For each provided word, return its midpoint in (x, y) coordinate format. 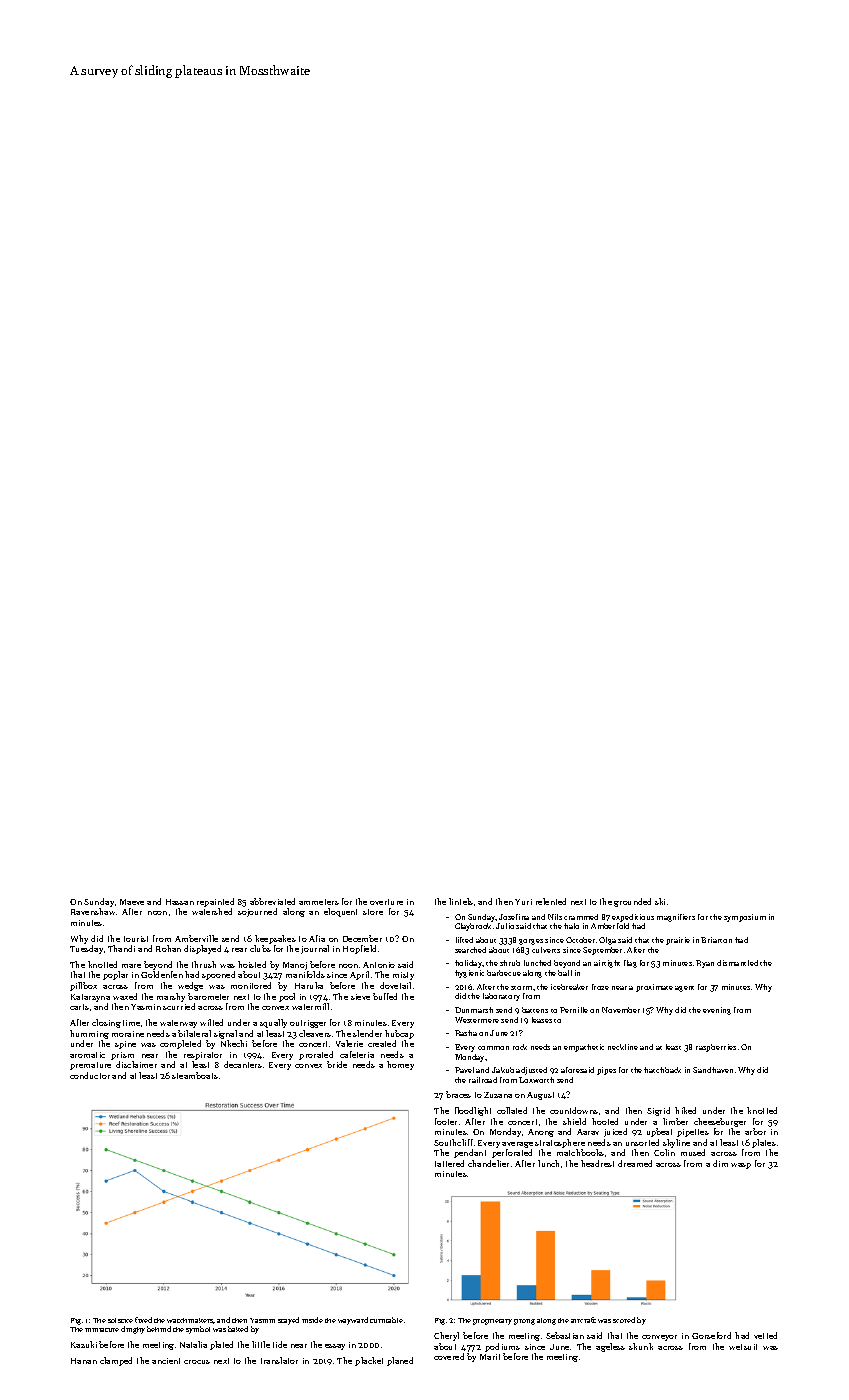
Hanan (84, 1361)
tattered (449, 1163)
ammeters (319, 902)
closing (106, 1023)
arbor (755, 1131)
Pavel (464, 1070)
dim (720, 1163)
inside (312, 1320)
